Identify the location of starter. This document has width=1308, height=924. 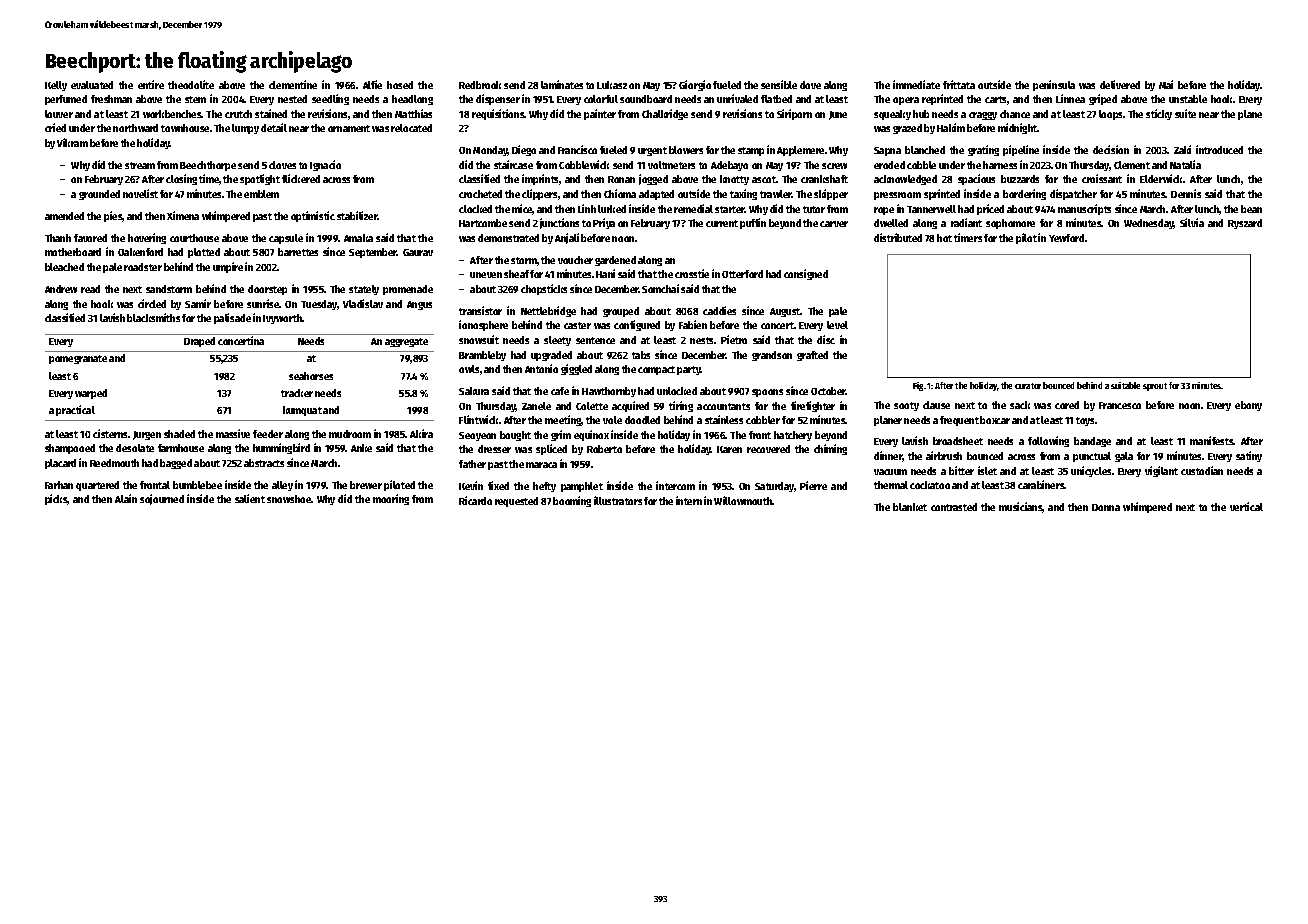
(730, 209).
